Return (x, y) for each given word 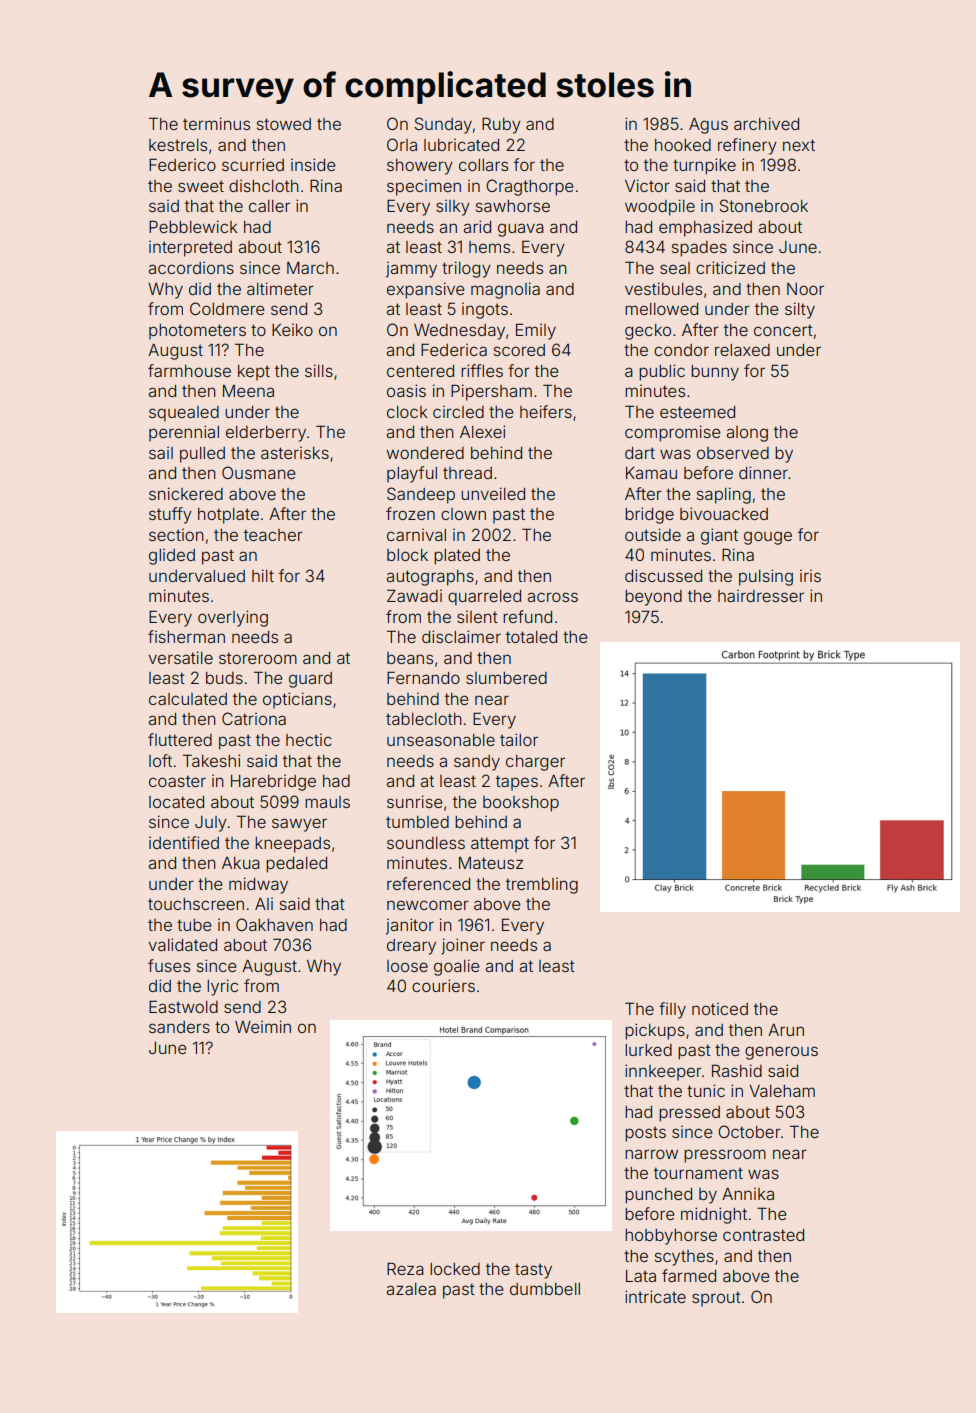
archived (766, 123)
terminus (216, 123)
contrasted (763, 1235)
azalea (411, 1289)
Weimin (263, 1026)
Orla (402, 144)
